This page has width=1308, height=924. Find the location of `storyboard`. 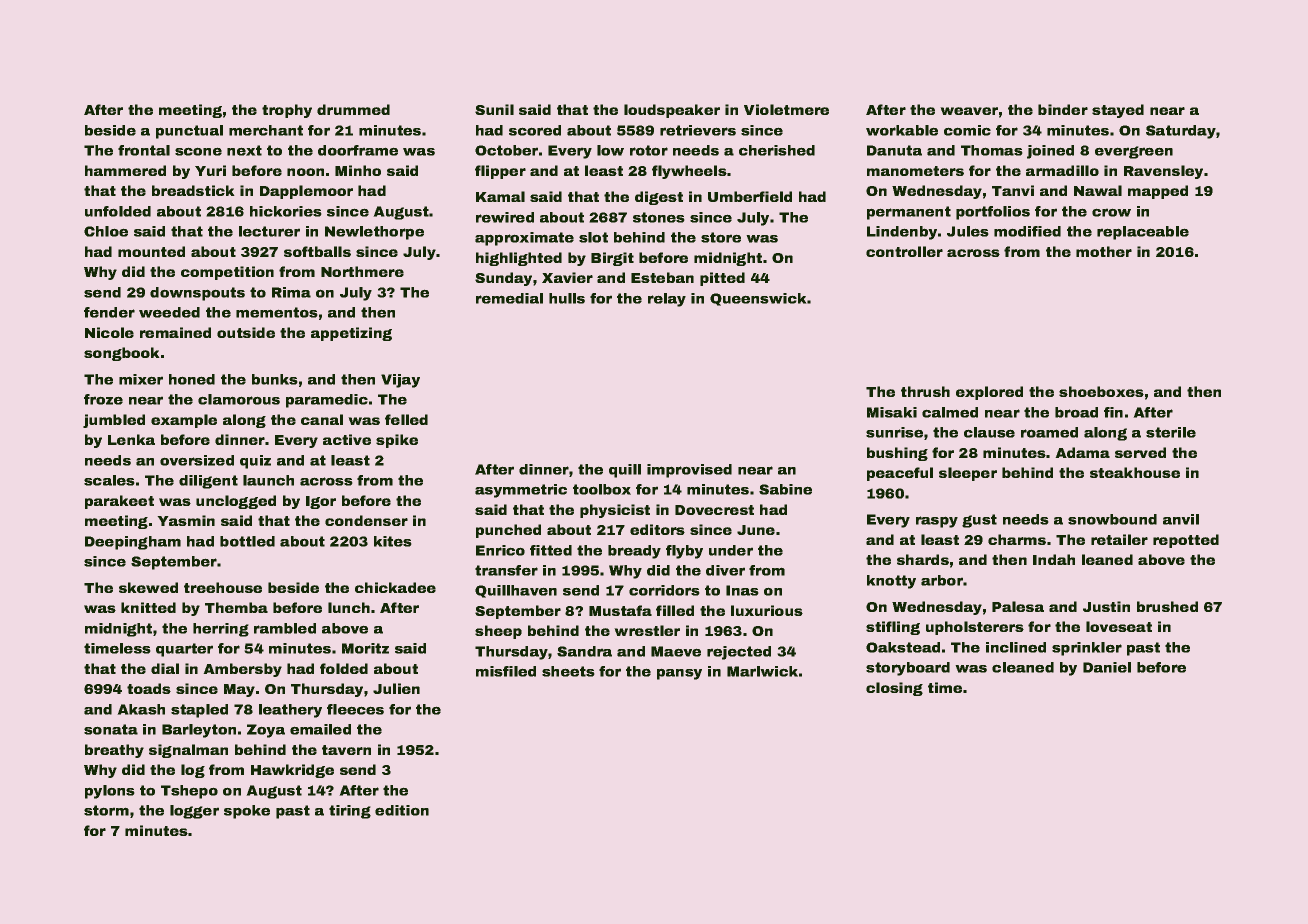

storyboard is located at coordinates (908, 669).
